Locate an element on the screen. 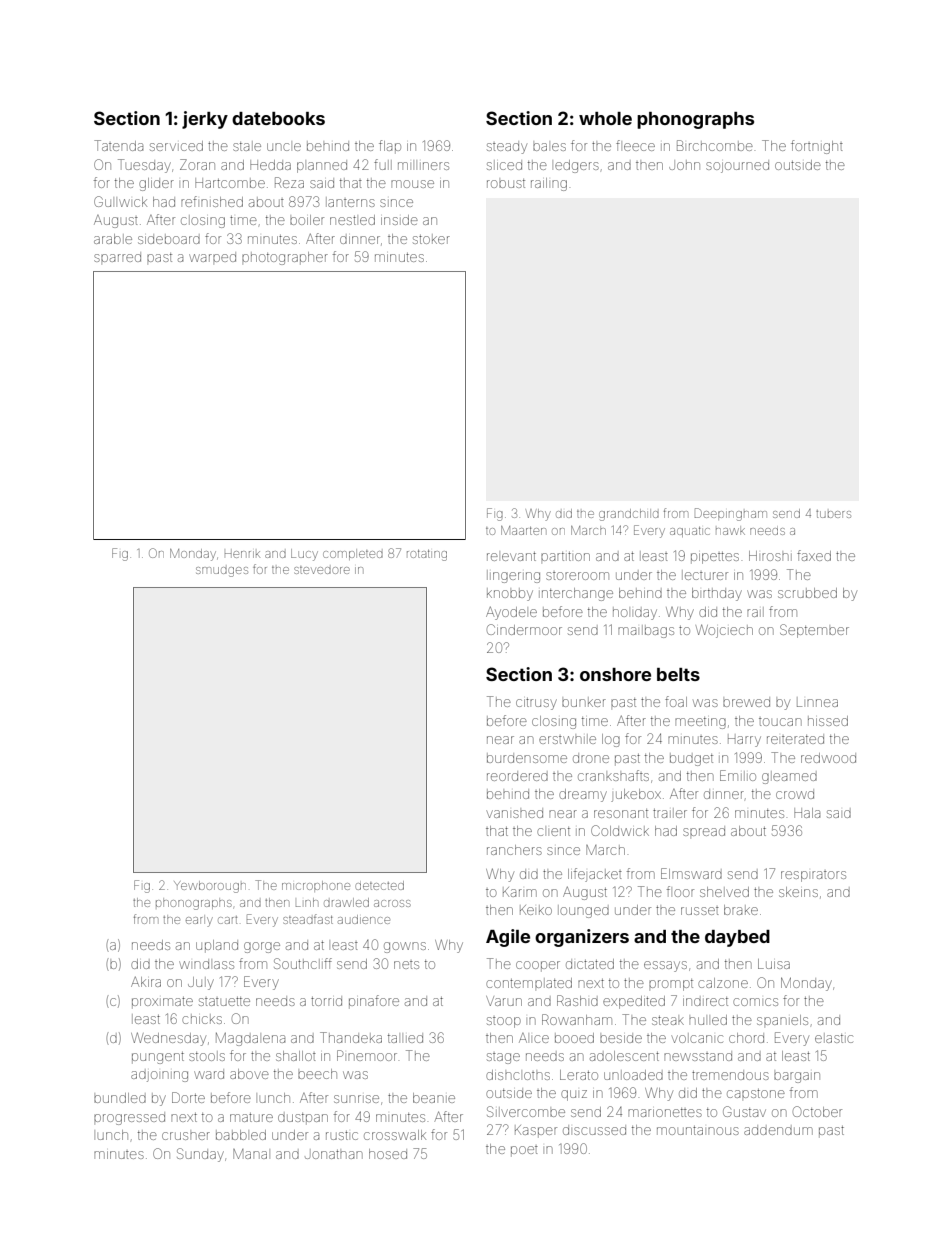 Image resolution: width=952 pixels, height=1233 pixels. Maarten is located at coordinates (523, 530).
